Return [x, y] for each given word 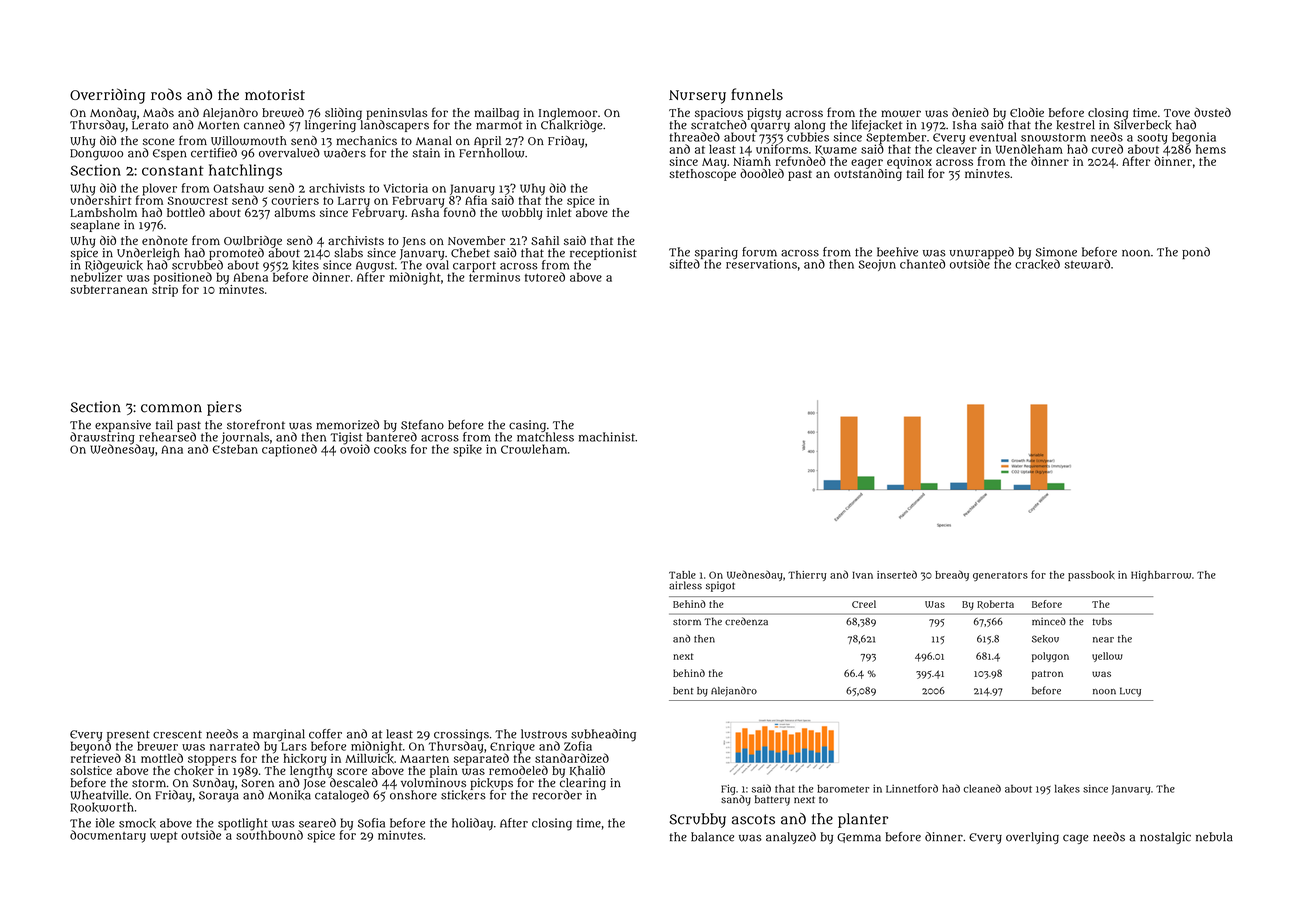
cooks [390, 450]
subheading [603, 735]
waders [345, 153]
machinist [607, 437]
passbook [1091, 576]
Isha [965, 125]
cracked [1037, 264]
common [171, 408]
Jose [314, 784]
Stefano [422, 425]
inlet [559, 212]
